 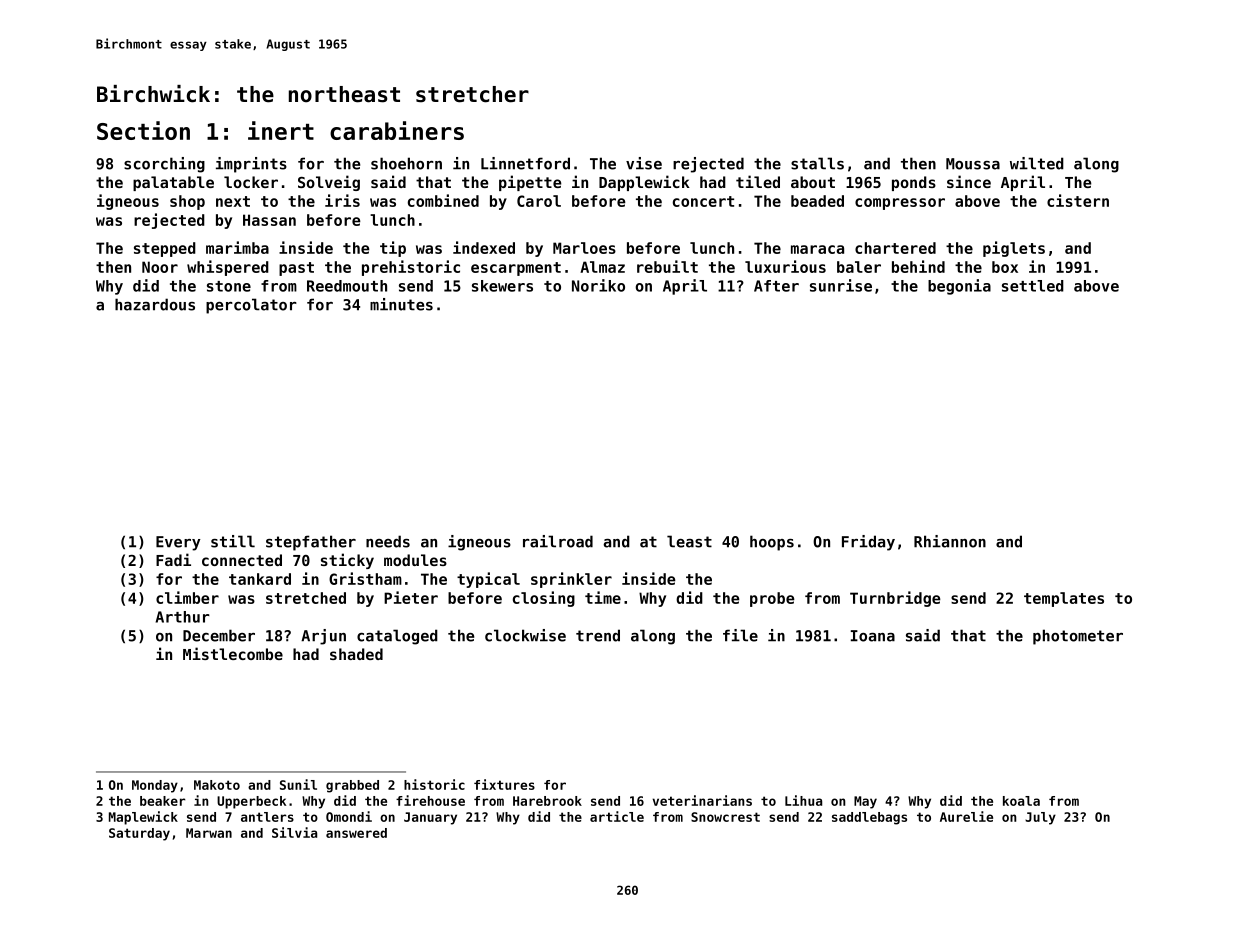 What do you see at coordinates (950, 541) in the image?
I see `Rhiannon` at bounding box center [950, 541].
